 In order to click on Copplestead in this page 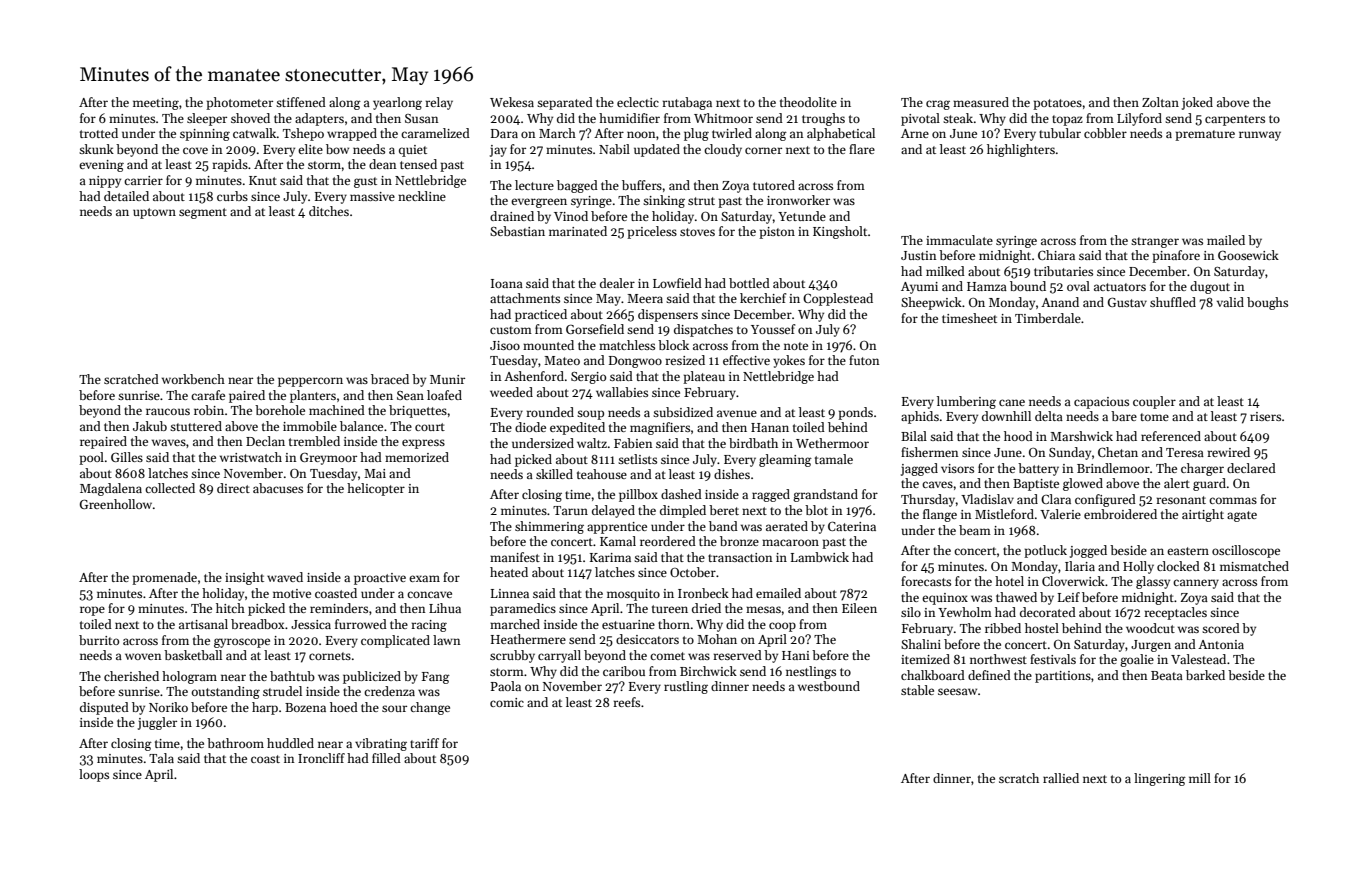, I will do `click(838, 299)`.
